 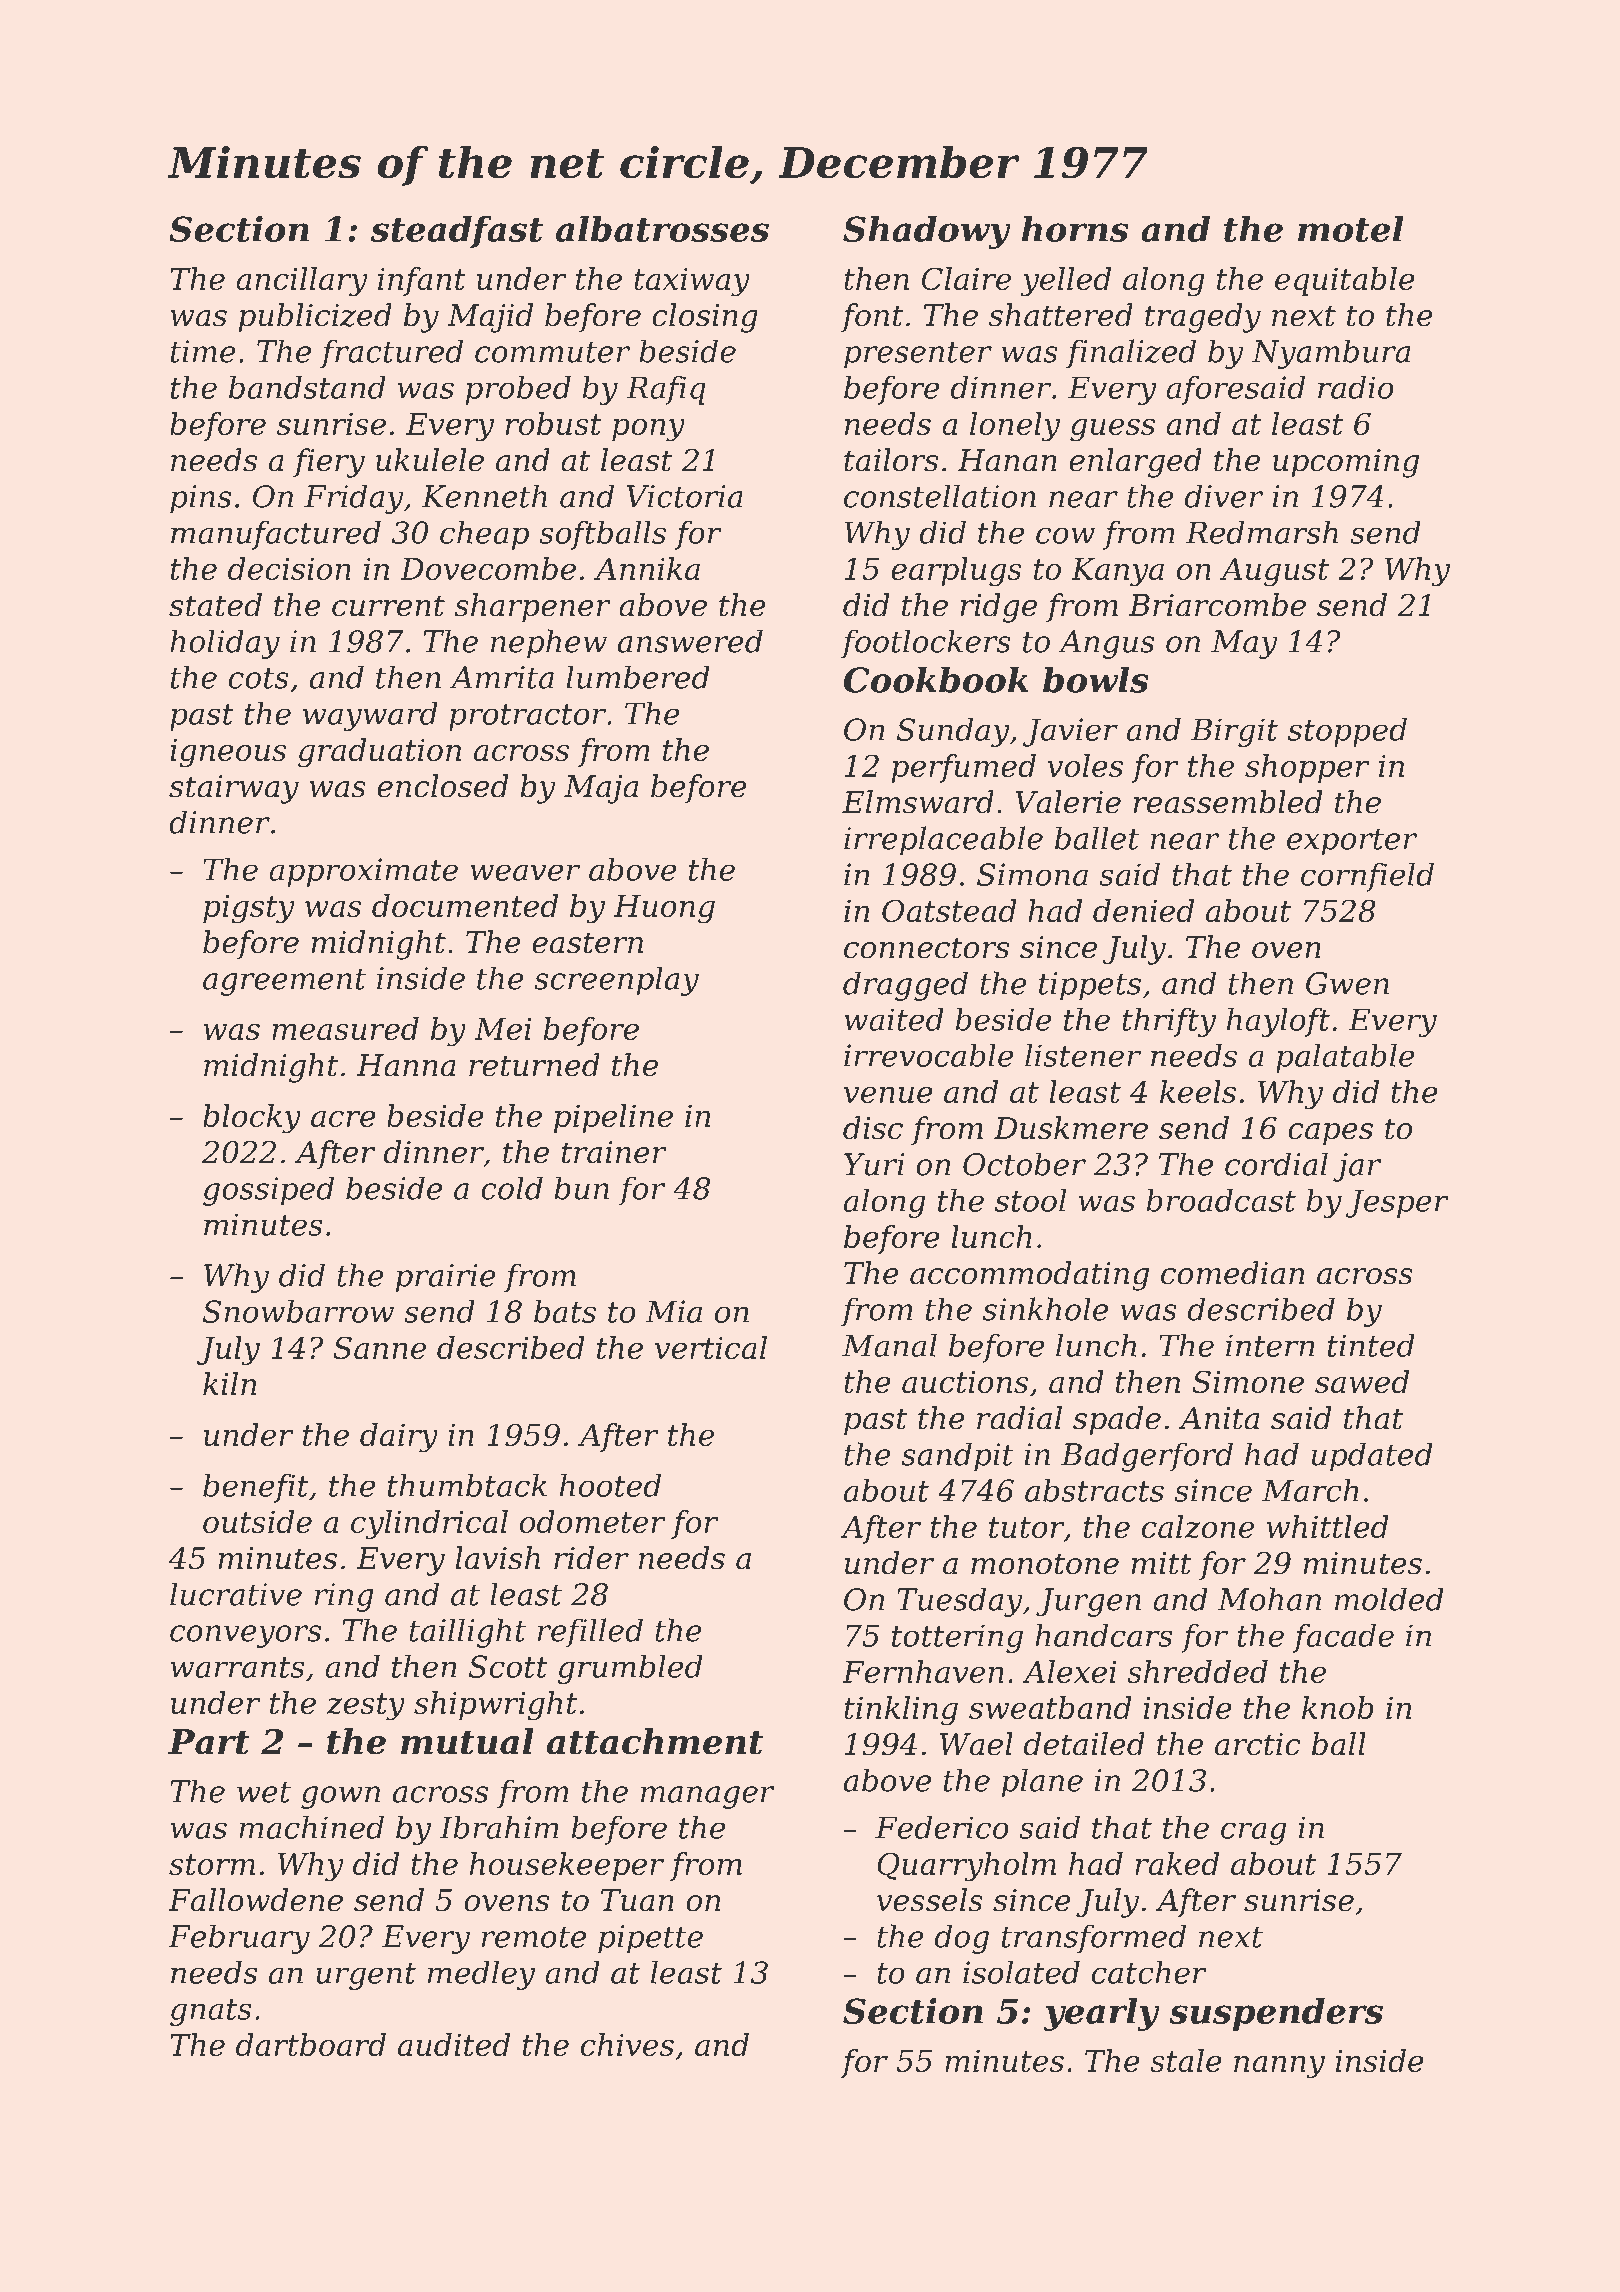 What do you see at coordinates (256, 1488) in the screenshot?
I see `benefit` at bounding box center [256, 1488].
